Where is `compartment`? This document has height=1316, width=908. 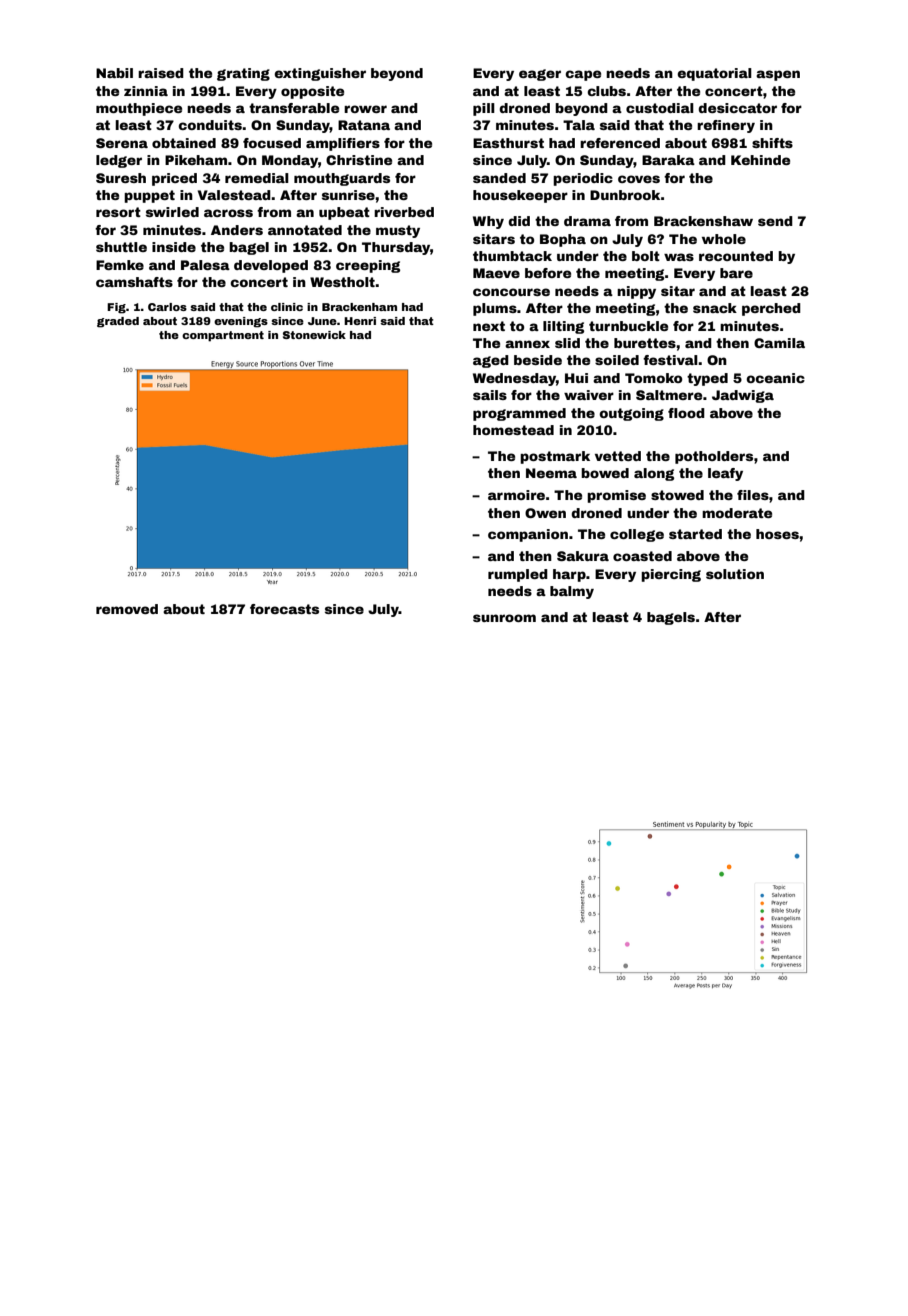 compartment is located at coordinates (223, 336).
